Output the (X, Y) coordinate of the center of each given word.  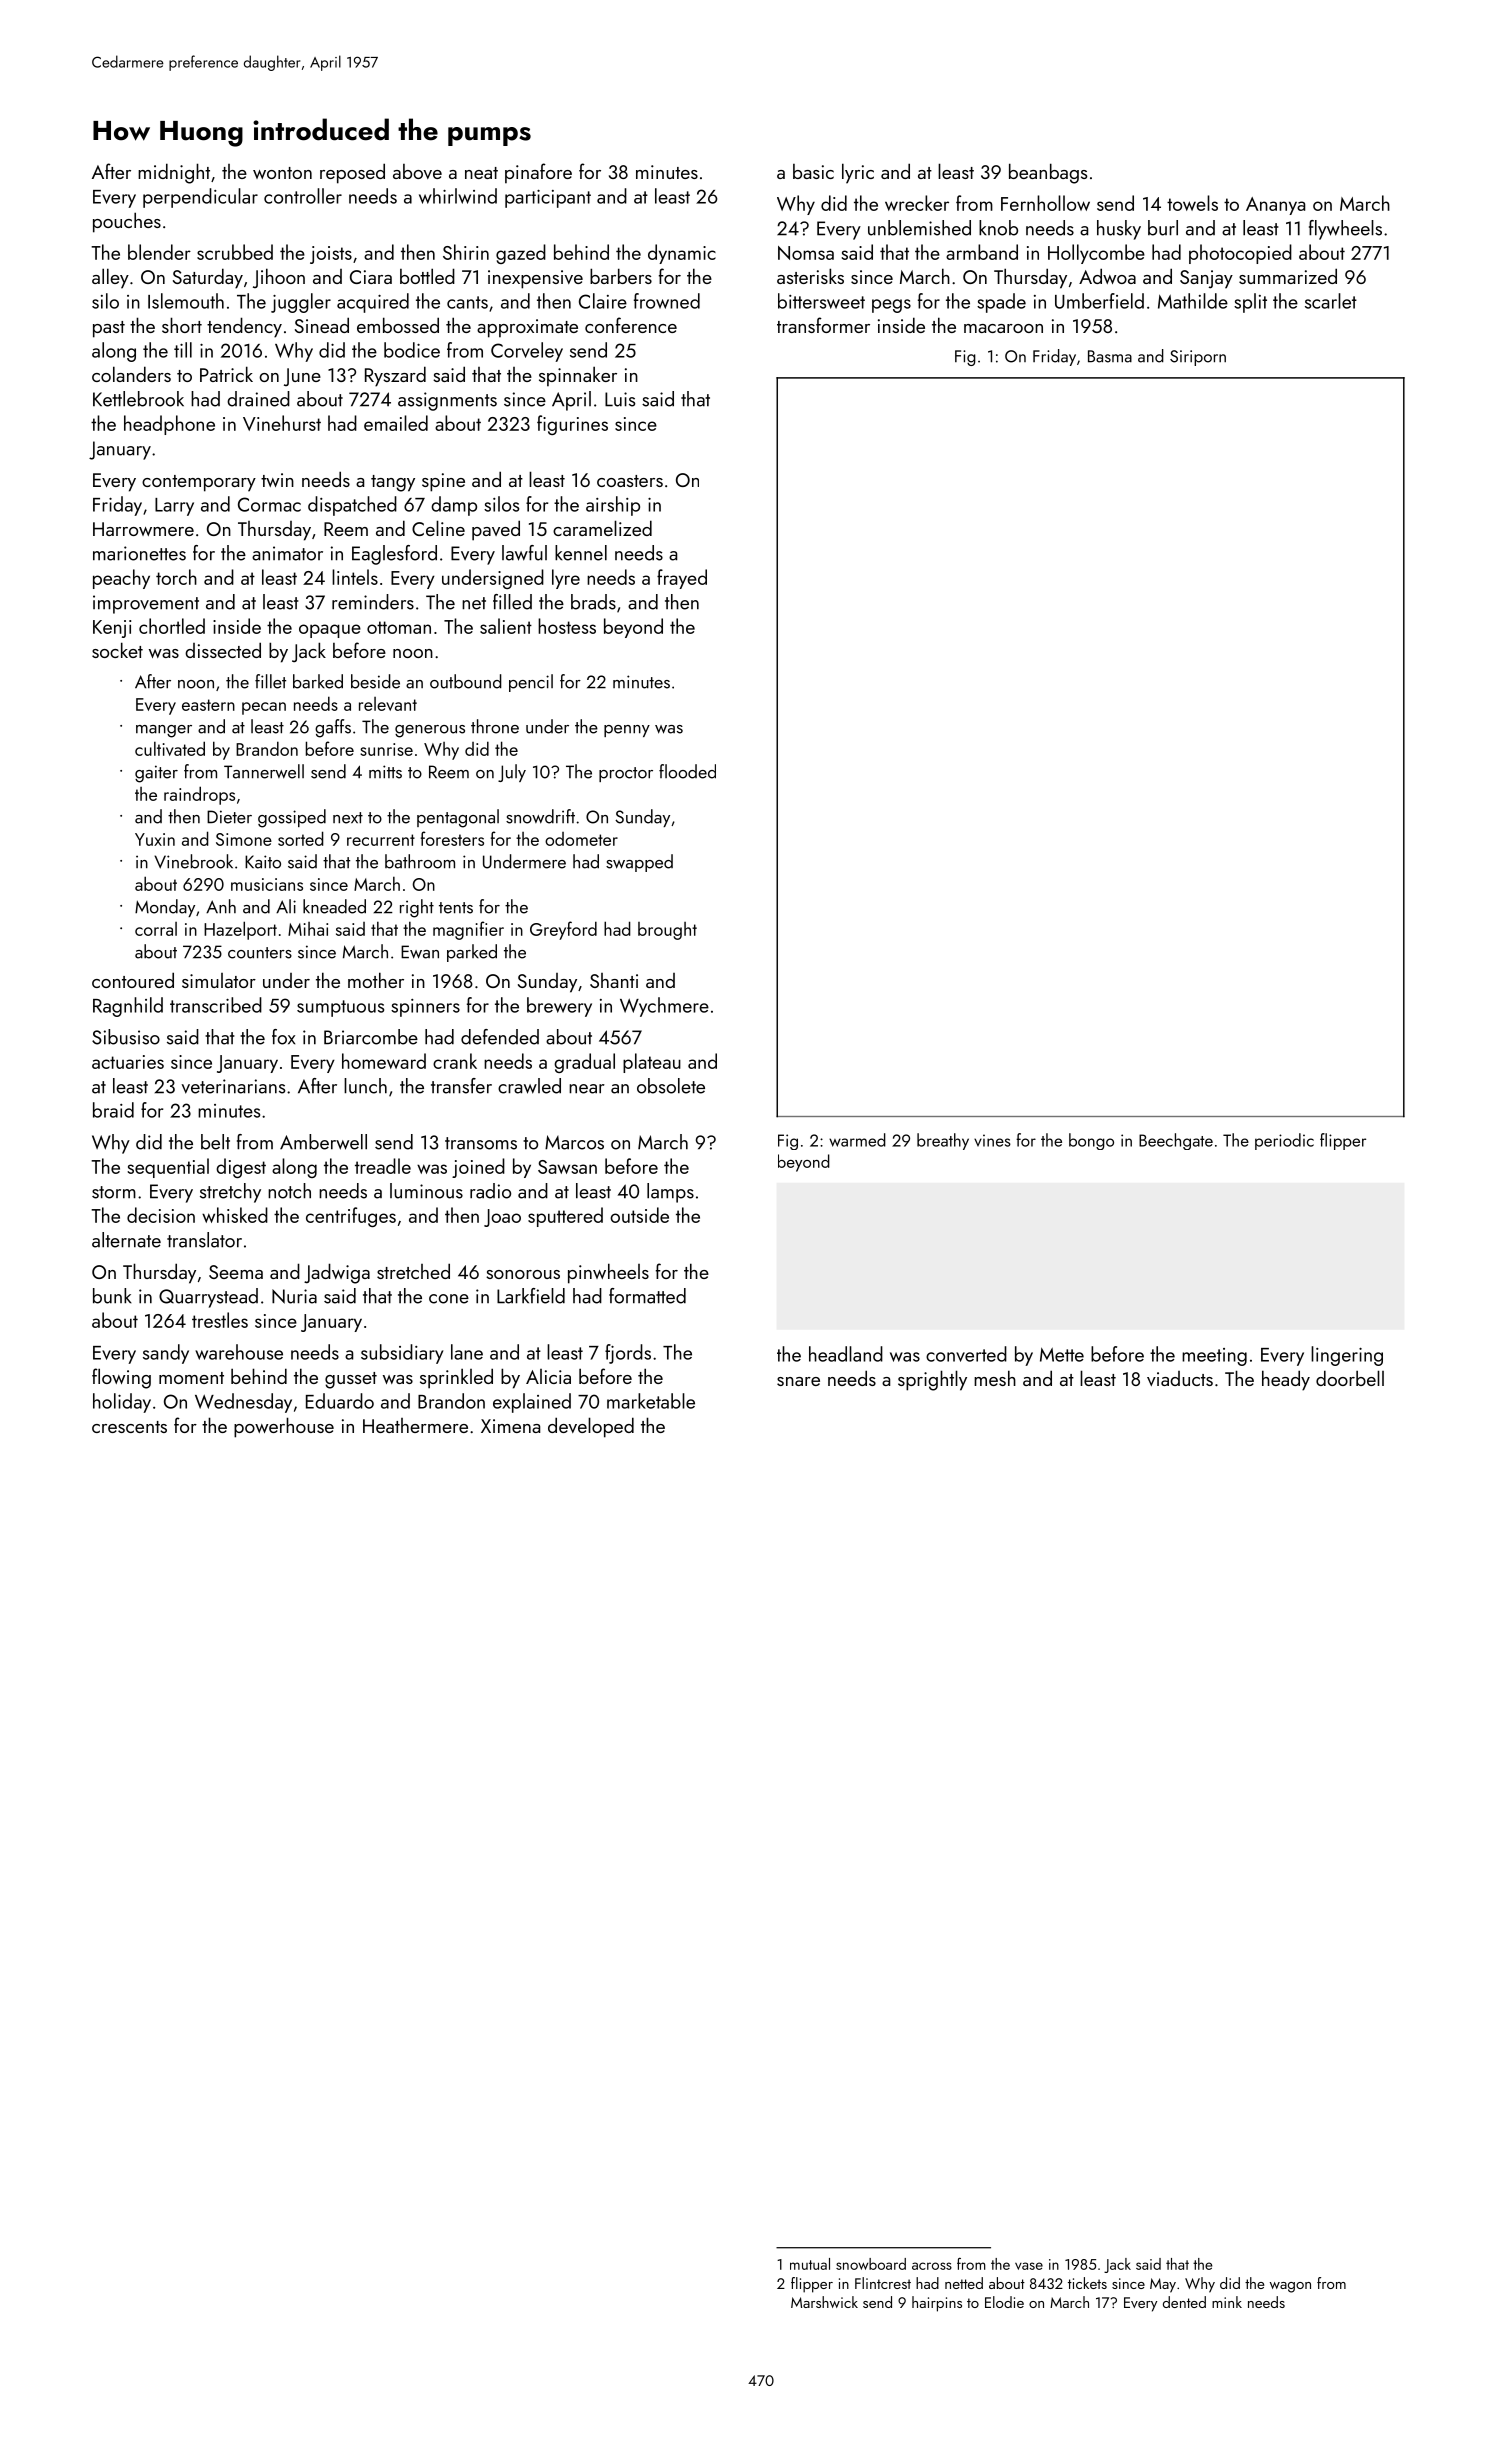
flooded (687, 771)
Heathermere (415, 1425)
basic (813, 171)
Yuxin (155, 839)
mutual (810, 2264)
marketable (651, 1401)
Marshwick (824, 2302)
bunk (112, 1296)
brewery (559, 1007)
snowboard (871, 2264)
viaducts (1180, 1378)
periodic (1284, 1141)
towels (1192, 203)
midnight (174, 173)
